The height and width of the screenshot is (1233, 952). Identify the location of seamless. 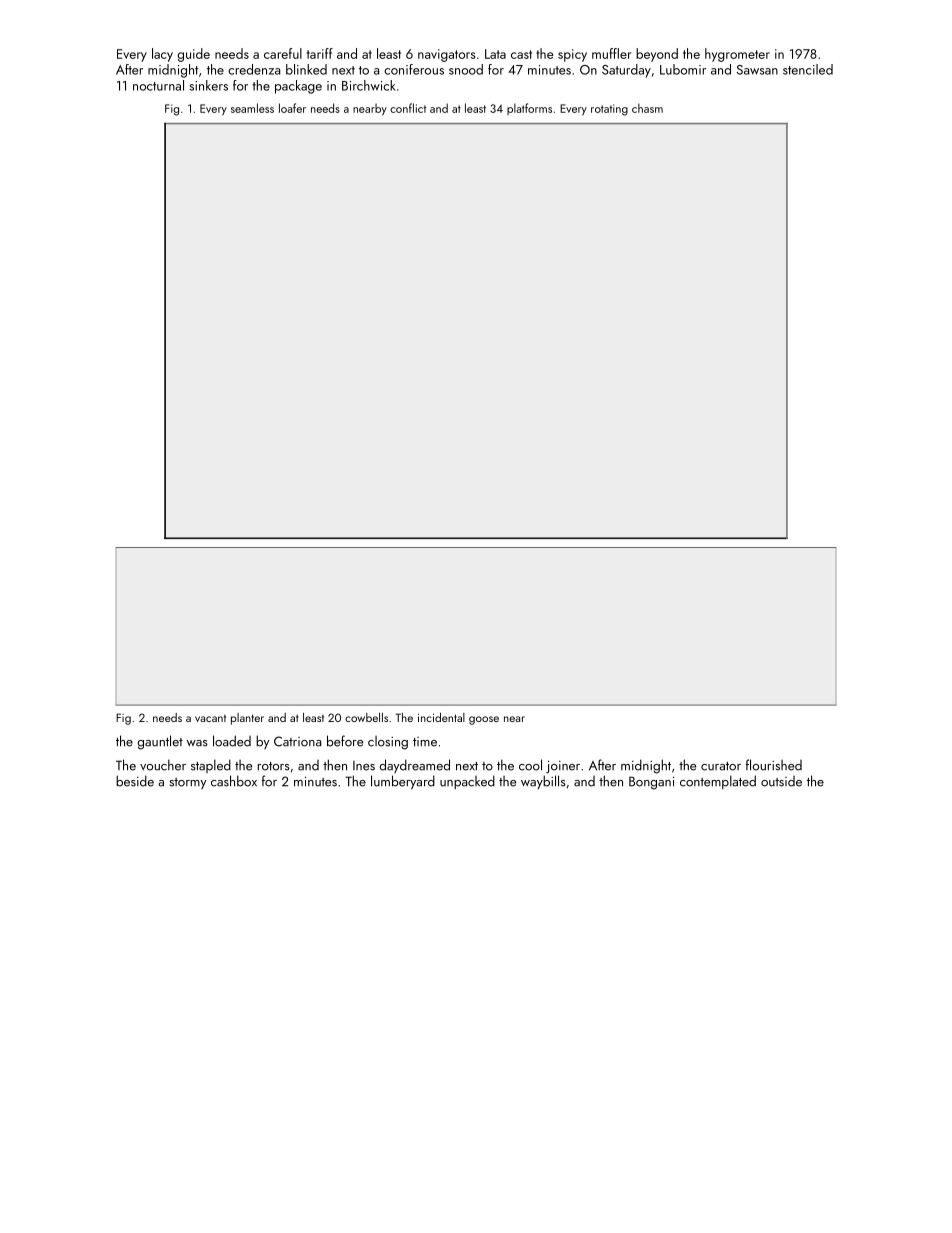
(252, 108).
